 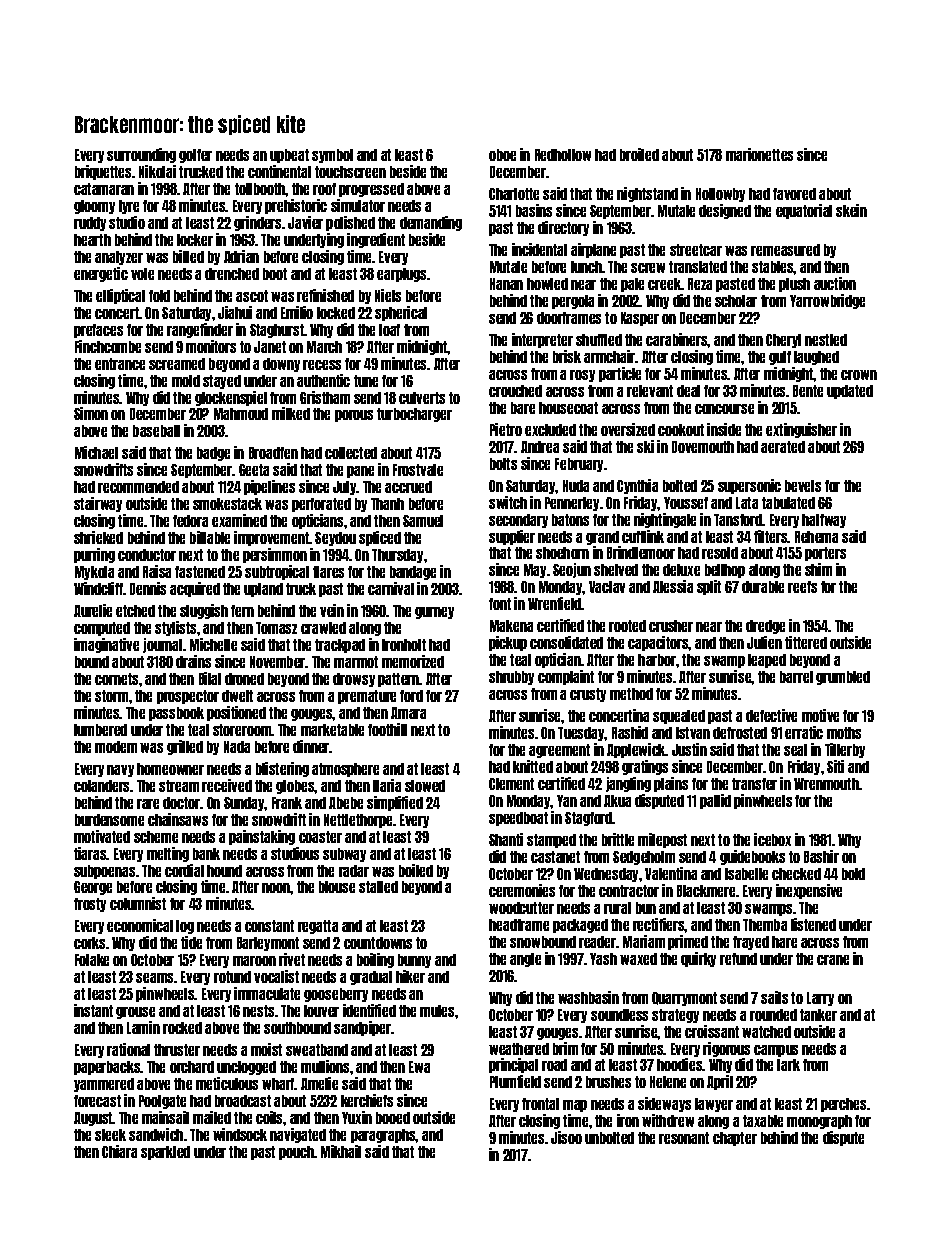 What do you see at coordinates (437, 1011) in the screenshot?
I see `mules` at bounding box center [437, 1011].
